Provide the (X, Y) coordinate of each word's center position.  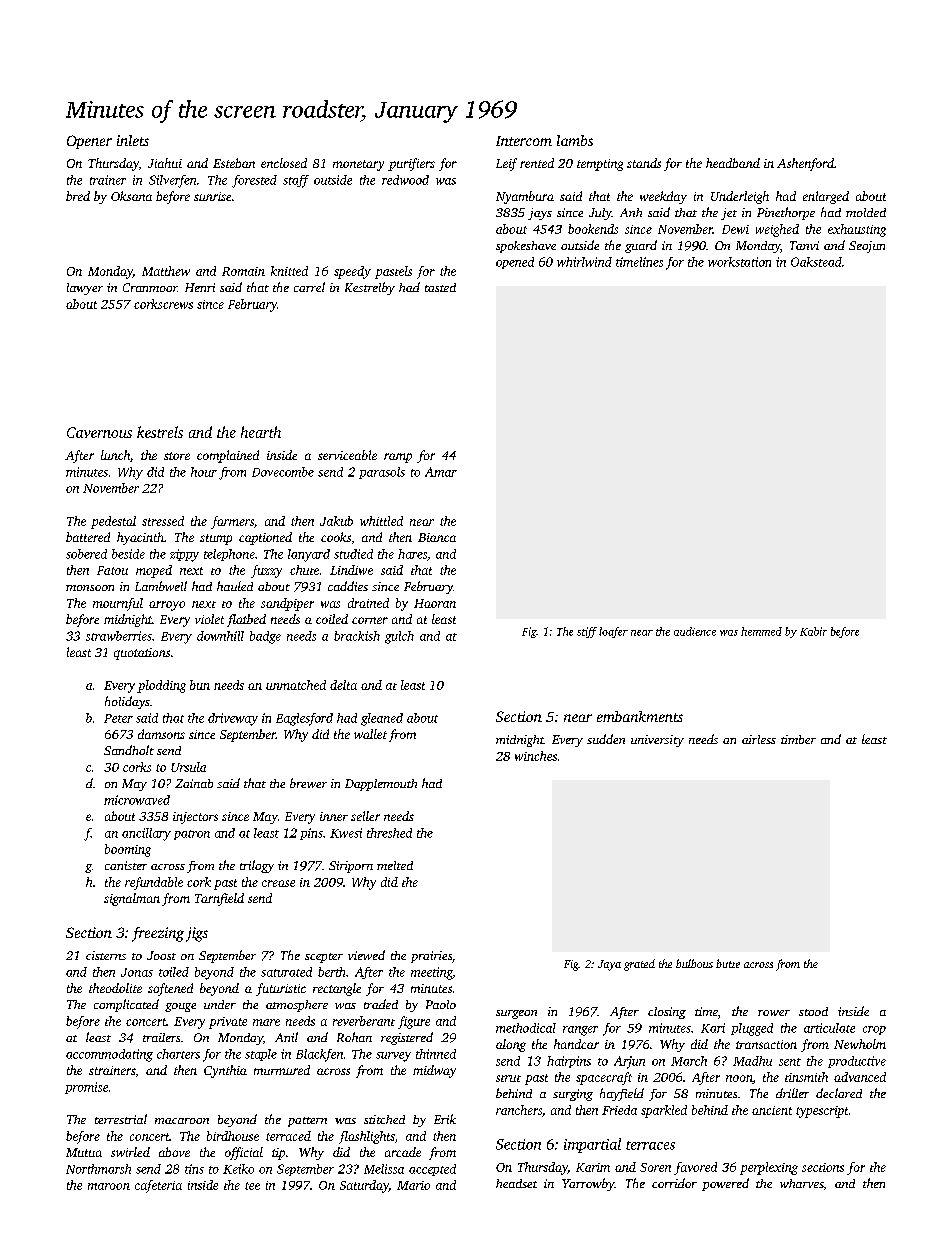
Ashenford (805, 164)
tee (252, 1186)
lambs (575, 140)
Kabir (813, 631)
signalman (132, 899)
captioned (265, 538)
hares (412, 554)
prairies (431, 957)
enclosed (284, 163)
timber (798, 739)
